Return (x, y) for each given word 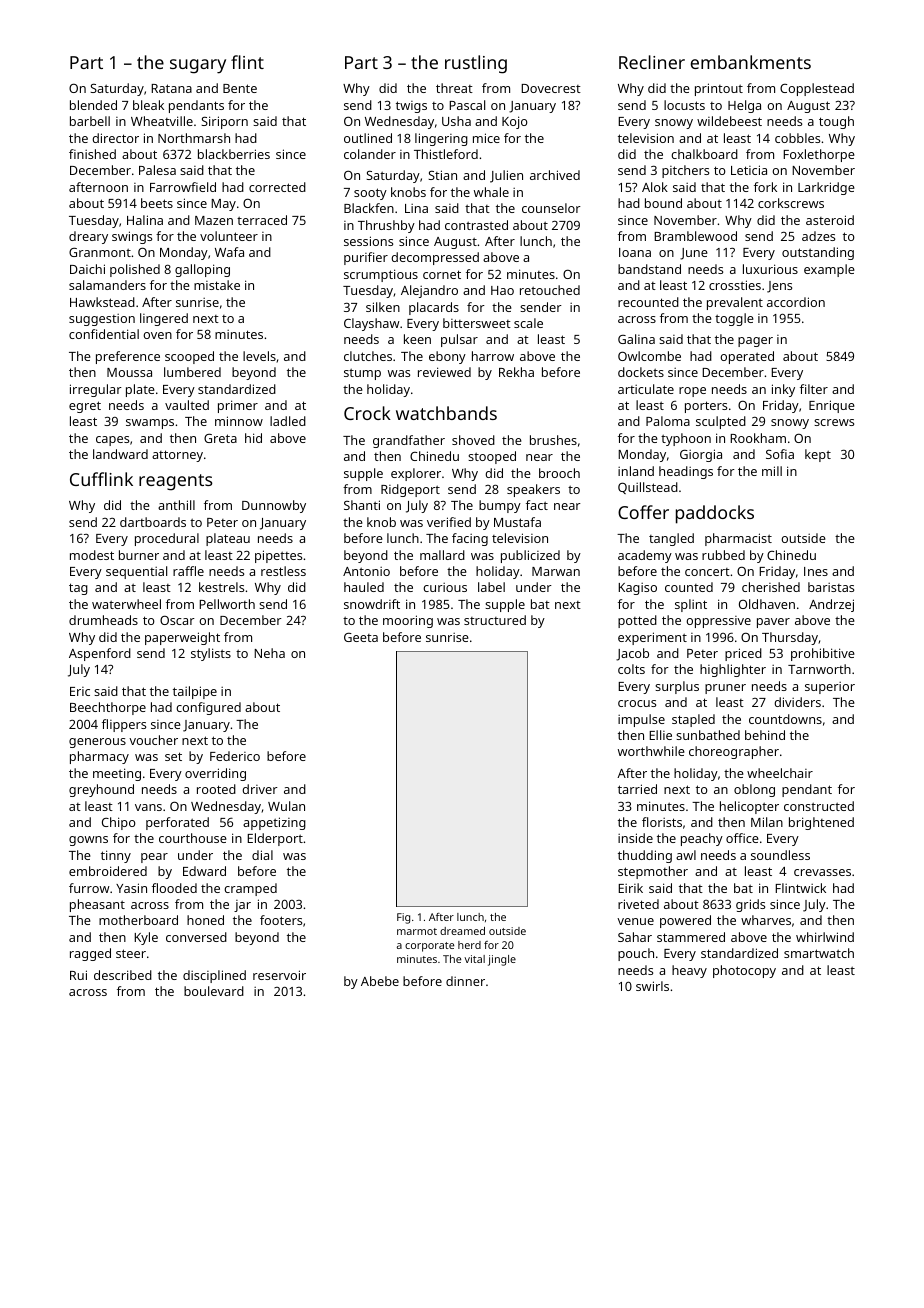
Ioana (635, 252)
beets (157, 203)
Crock (367, 413)
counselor (551, 208)
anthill (176, 505)
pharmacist (738, 539)
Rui (78, 975)
